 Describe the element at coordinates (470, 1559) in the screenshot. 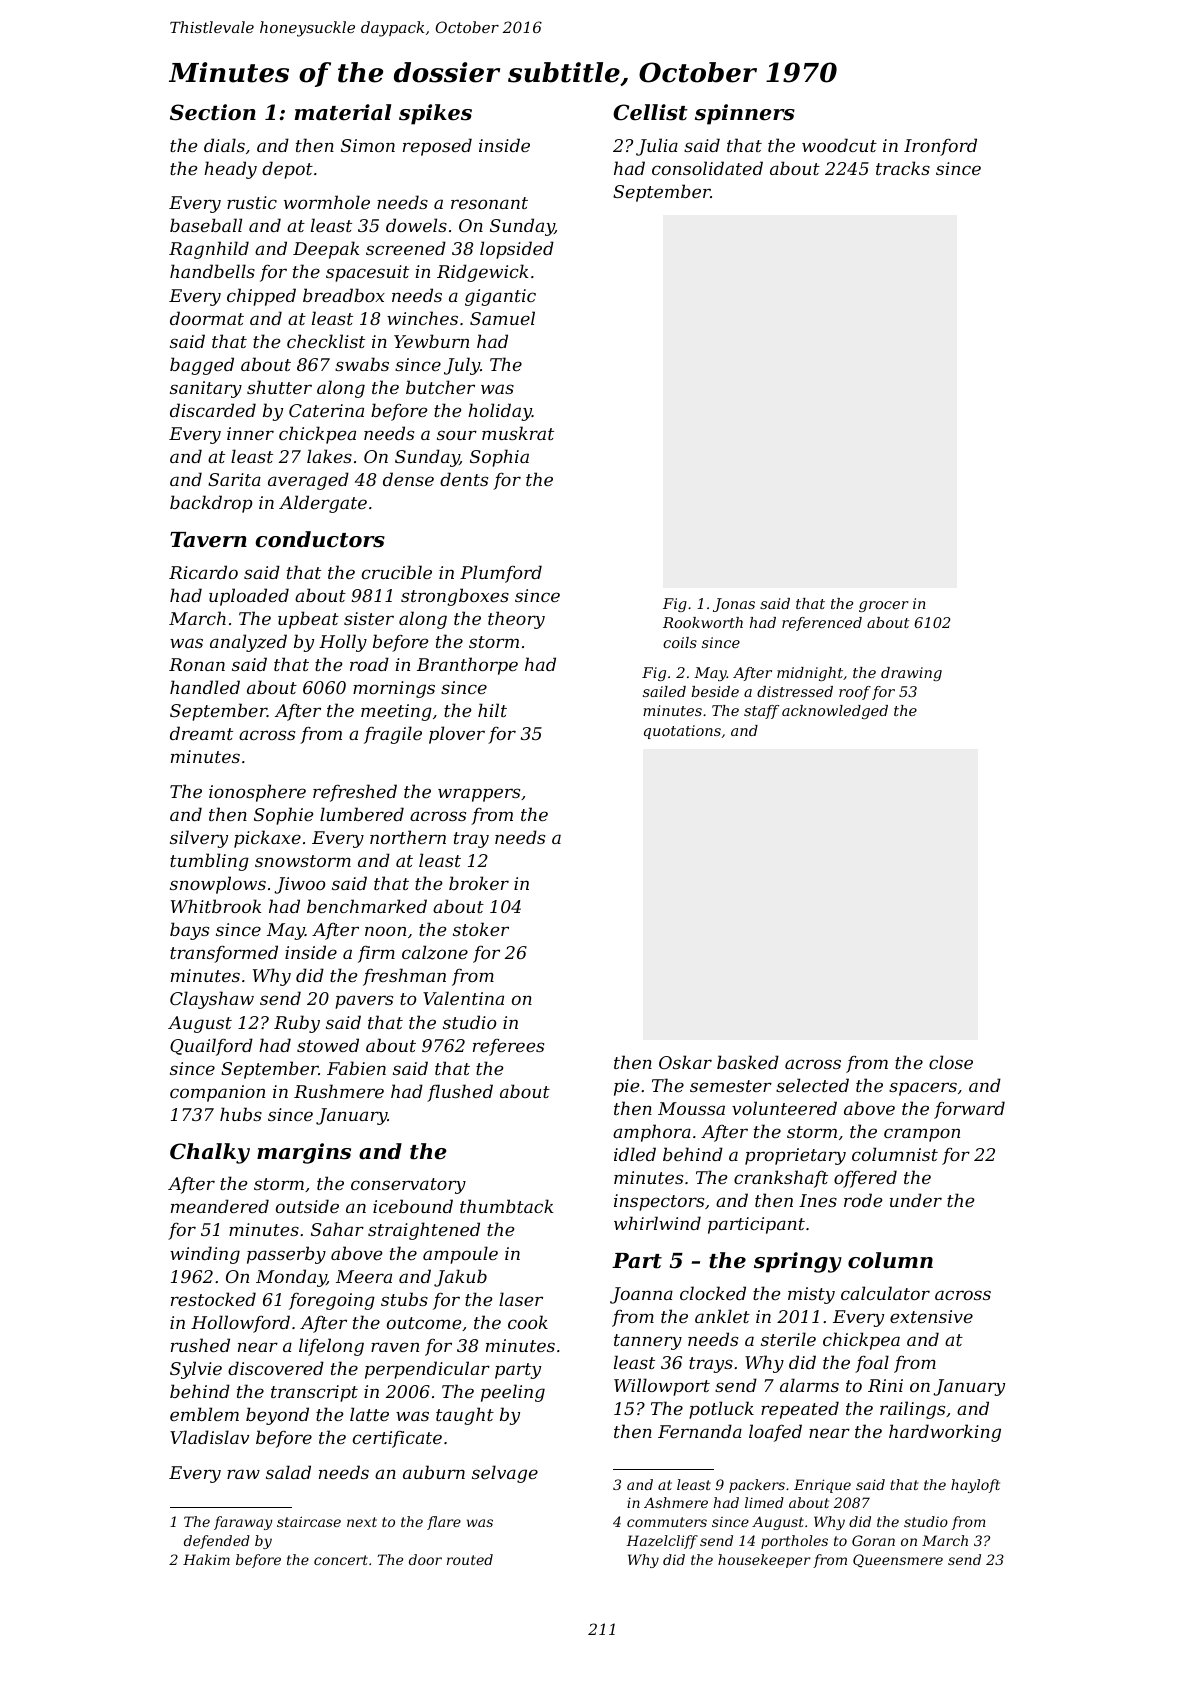

I see `routed` at that location.
